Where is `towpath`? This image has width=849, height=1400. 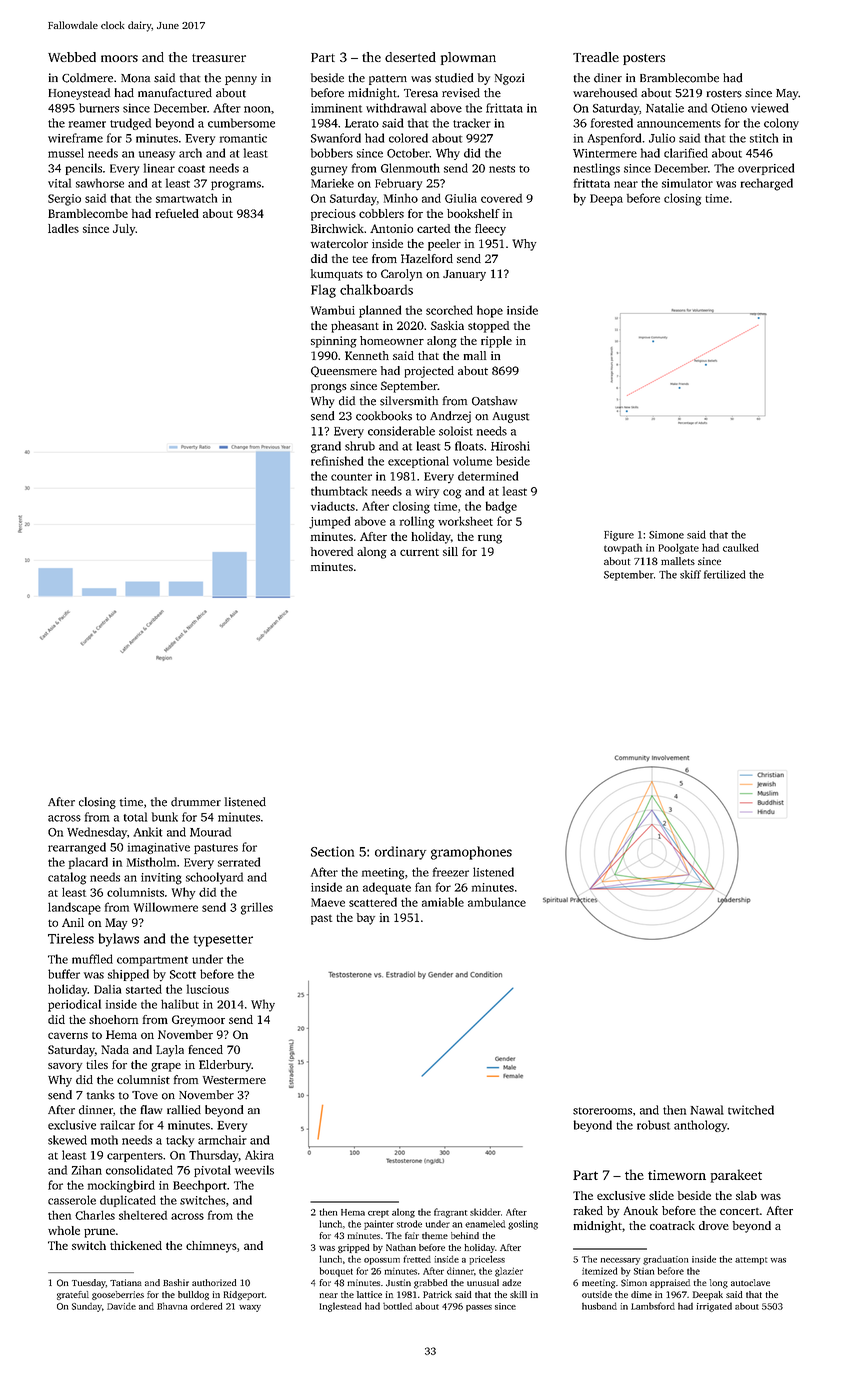 towpath is located at coordinates (623, 549).
